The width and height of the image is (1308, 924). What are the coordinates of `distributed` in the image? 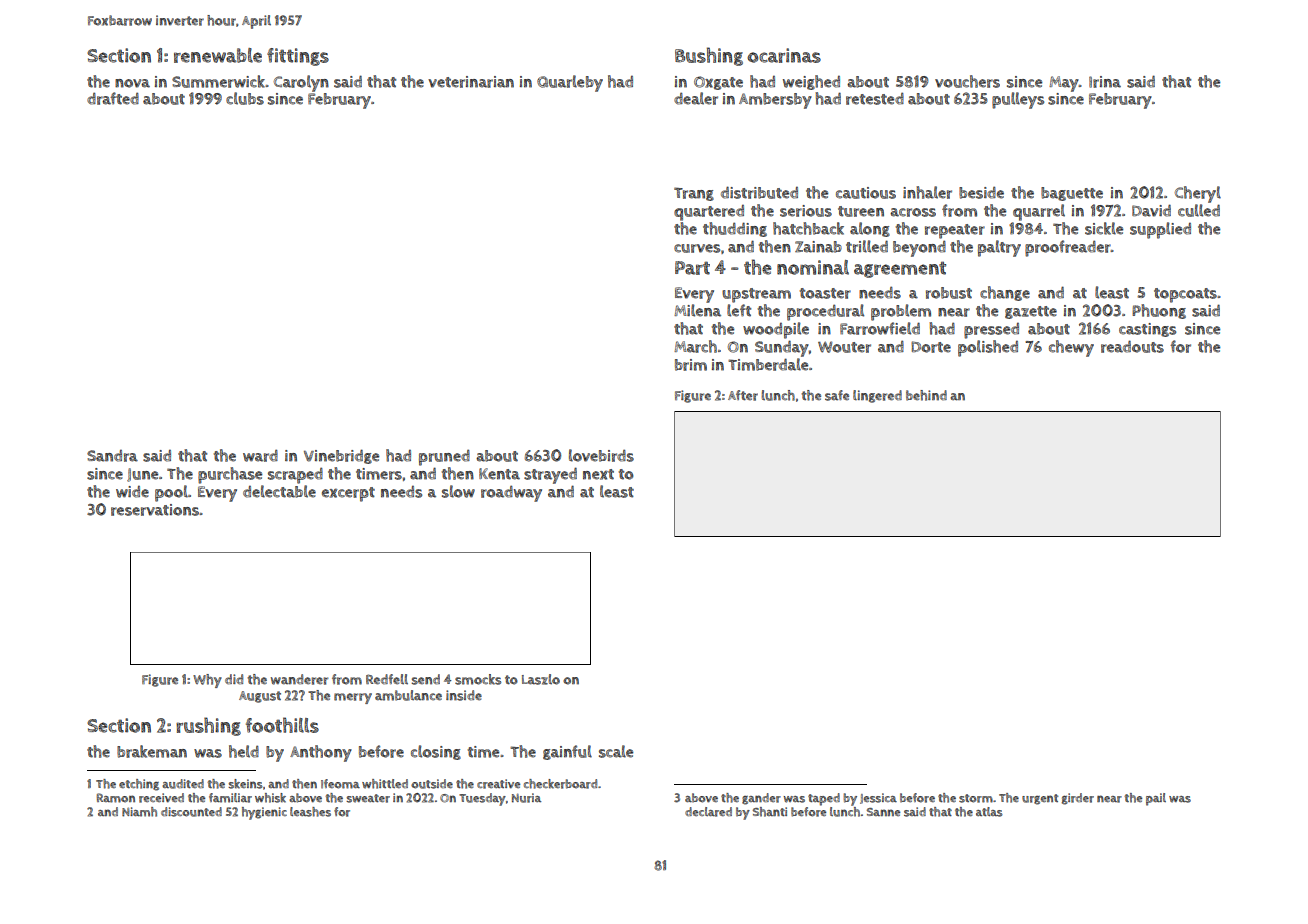 It's located at (759, 192).
